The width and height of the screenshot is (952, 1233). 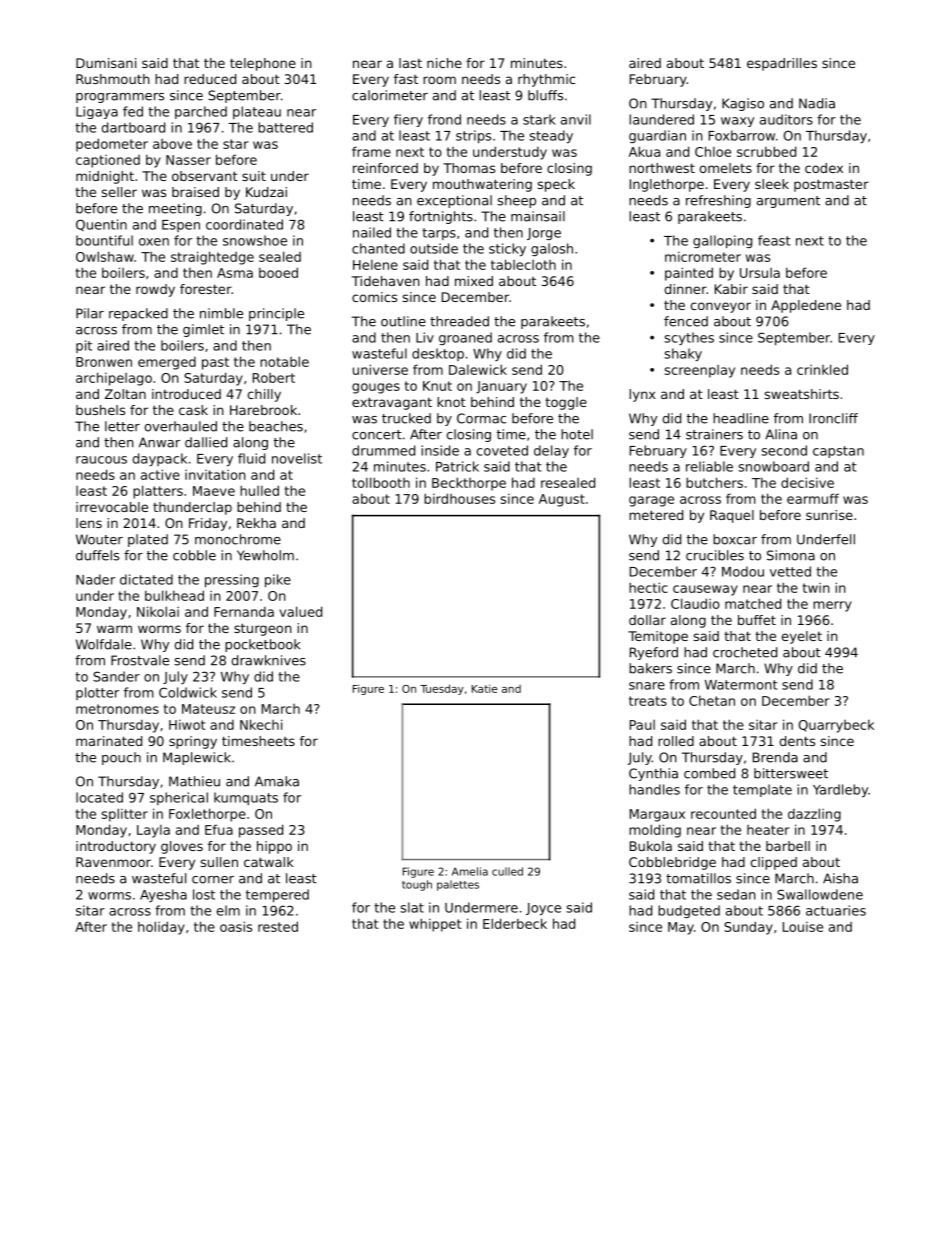 What do you see at coordinates (465, 338) in the screenshot?
I see `groaned` at bounding box center [465, 338].
